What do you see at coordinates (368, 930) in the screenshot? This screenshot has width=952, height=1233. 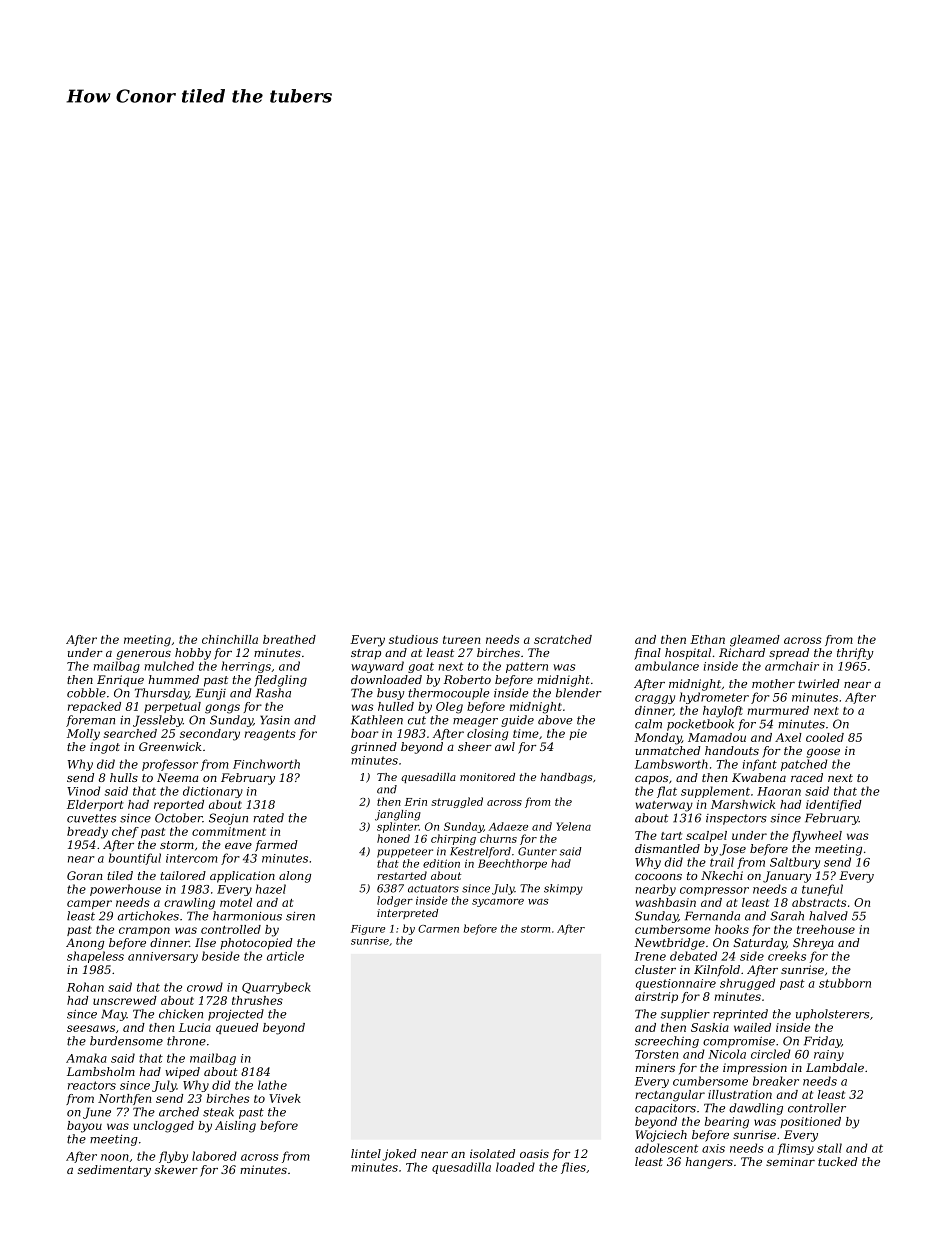 I see `Figure` at bounding box center [368, 930].
